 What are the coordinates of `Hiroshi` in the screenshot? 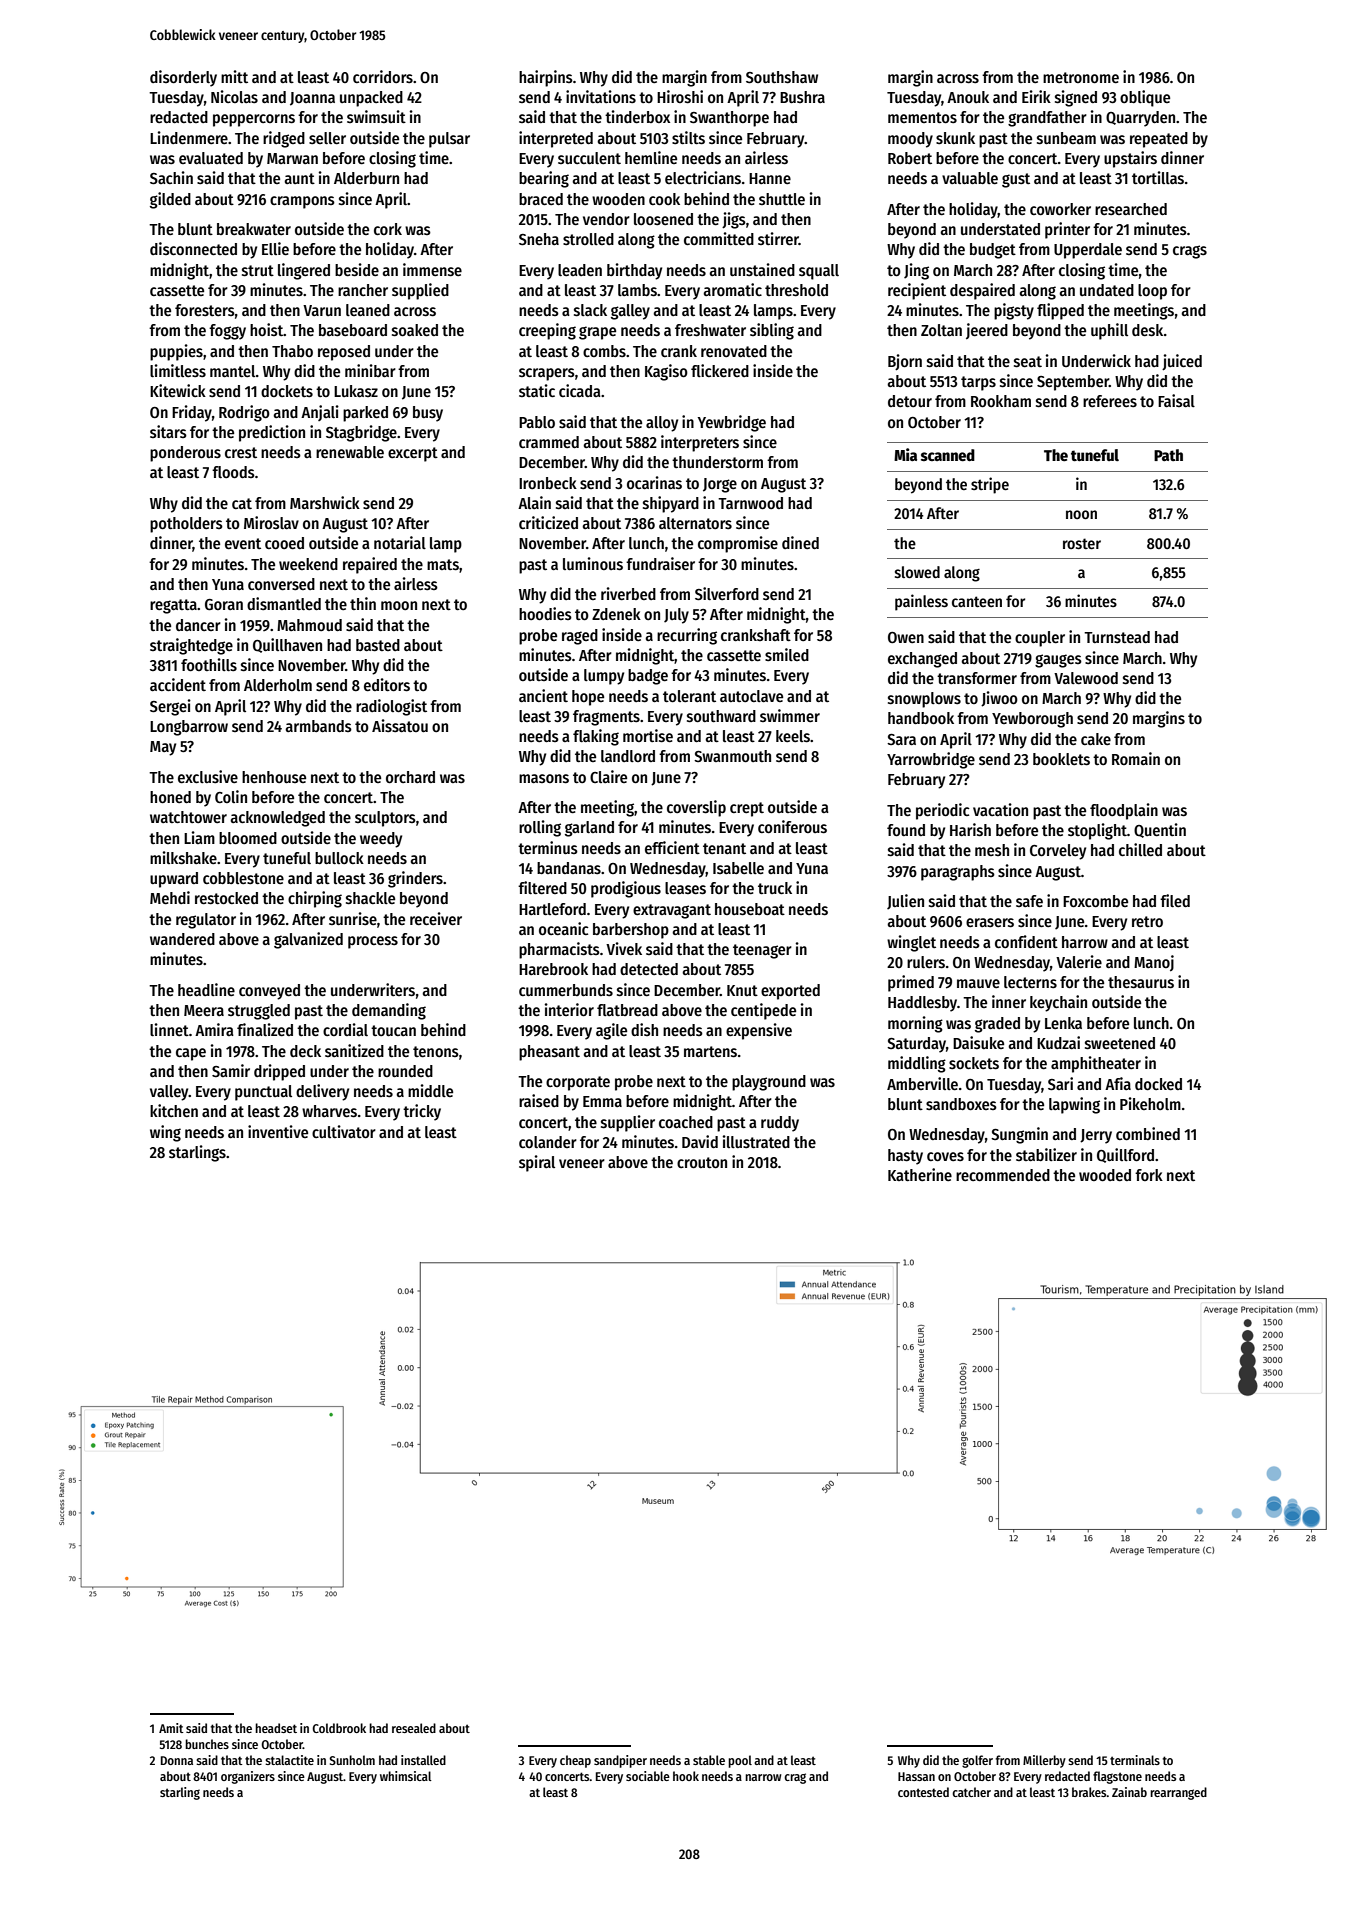 It's located at (680, 97).
